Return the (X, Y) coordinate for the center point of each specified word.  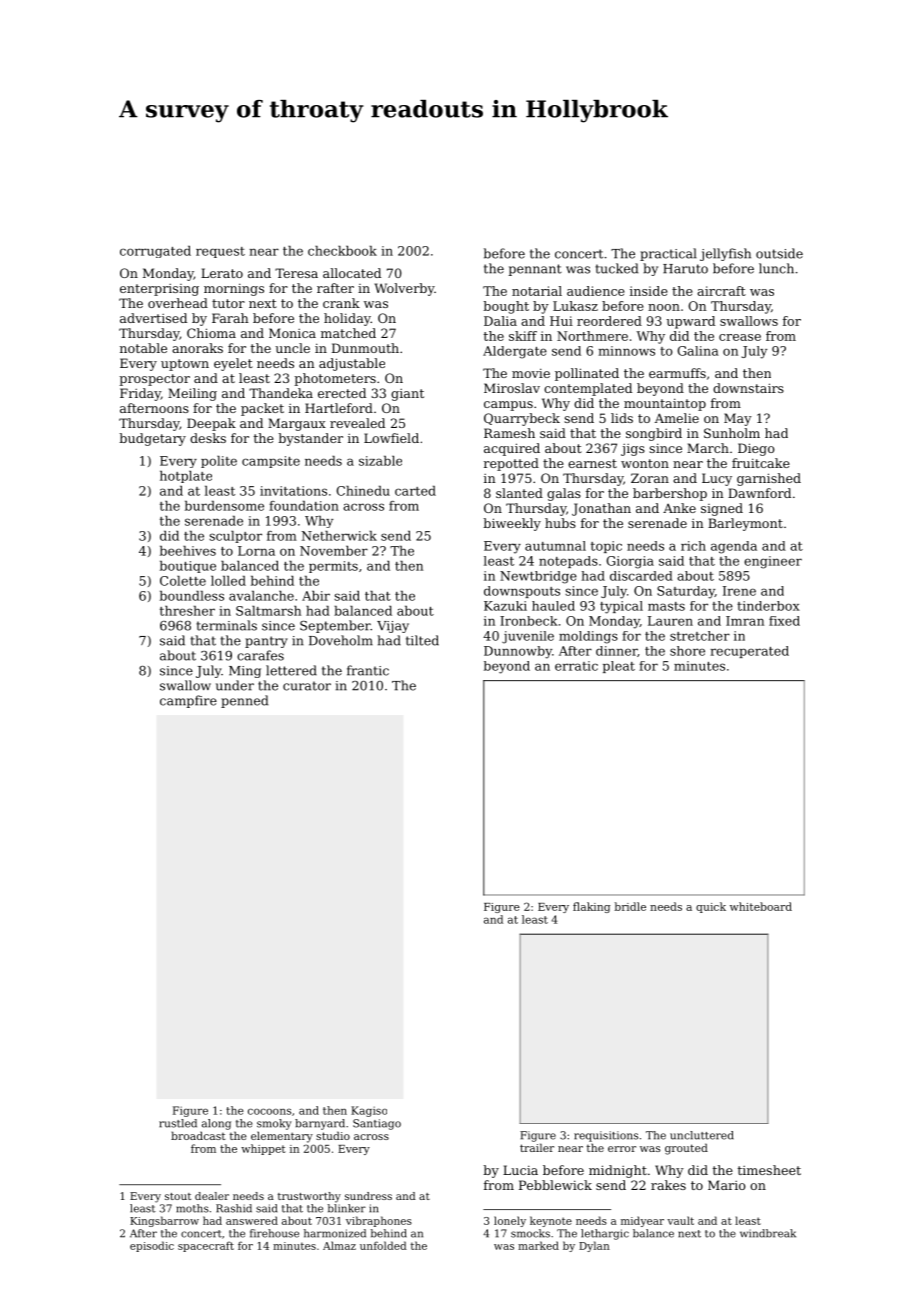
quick (711, 907)
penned (244, 701)
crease (740, 337)
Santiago (377, 1124)
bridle (630, 906)
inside (649, 291)
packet (262, 409)
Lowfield (391, 438)
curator (307, 686)
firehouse (274, 1233)
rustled (178, 1123)
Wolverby (404, 289)
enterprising (159, 290)
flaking (591, 907)
